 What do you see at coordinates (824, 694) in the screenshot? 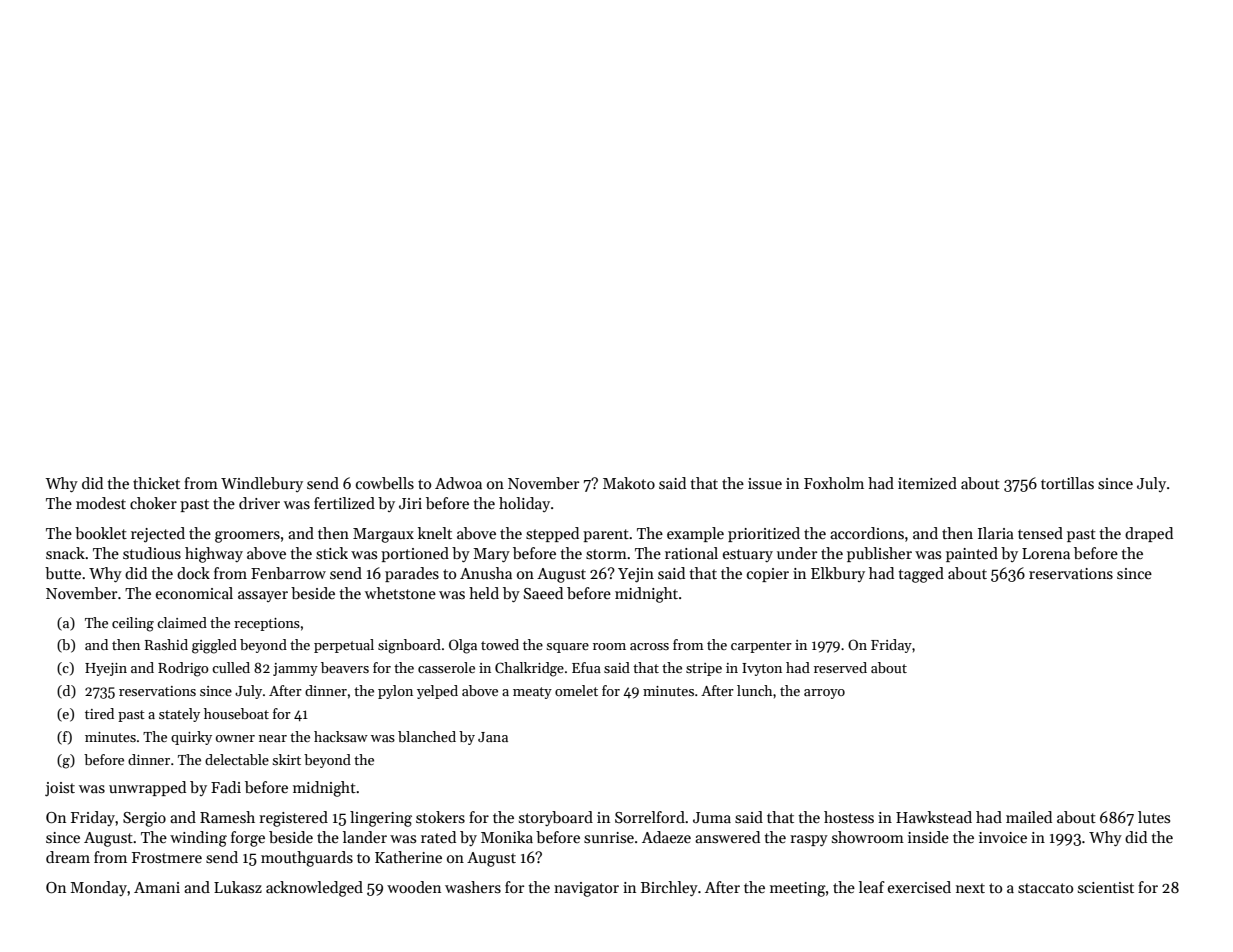
I see `arroyo` at bounding box center [824, 694].
